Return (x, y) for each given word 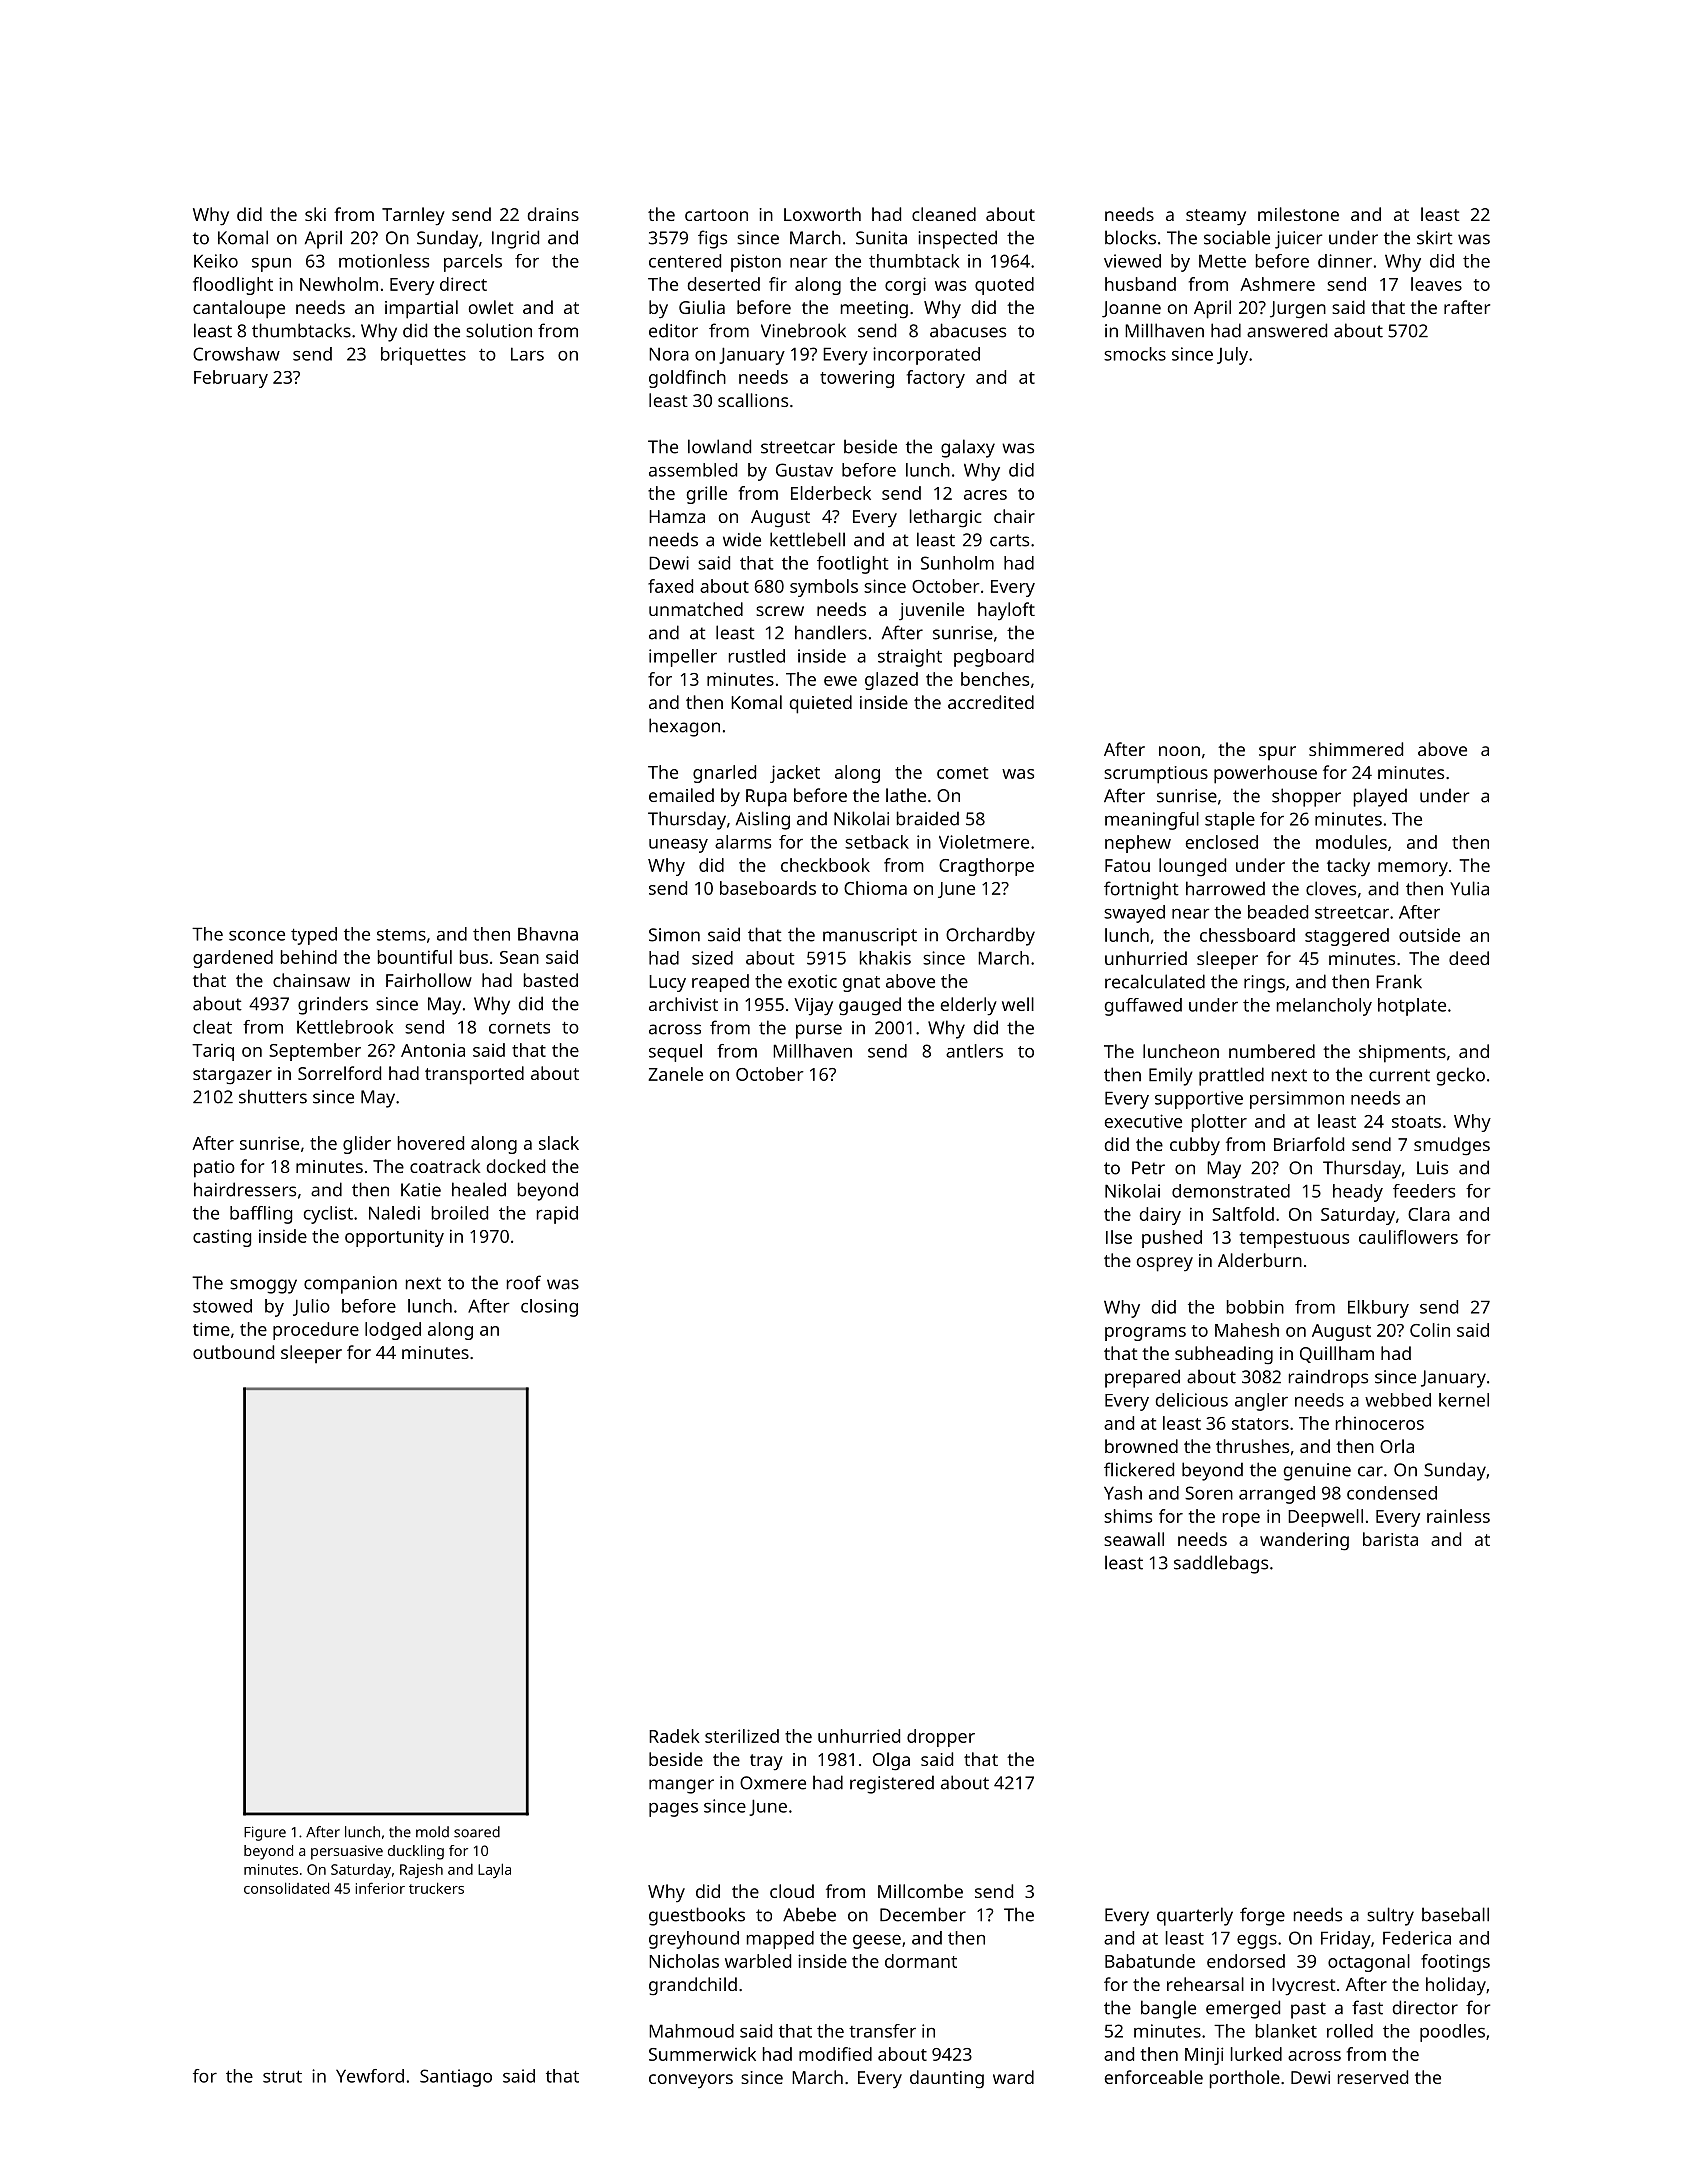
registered (892, 1784)
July (1232, 356)
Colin (1430, 1330)
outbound (233, 1352)
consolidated (286, 1888)
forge (1262, 1916)
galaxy (968, 448)
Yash (1123, 1493)
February (231, 379)
